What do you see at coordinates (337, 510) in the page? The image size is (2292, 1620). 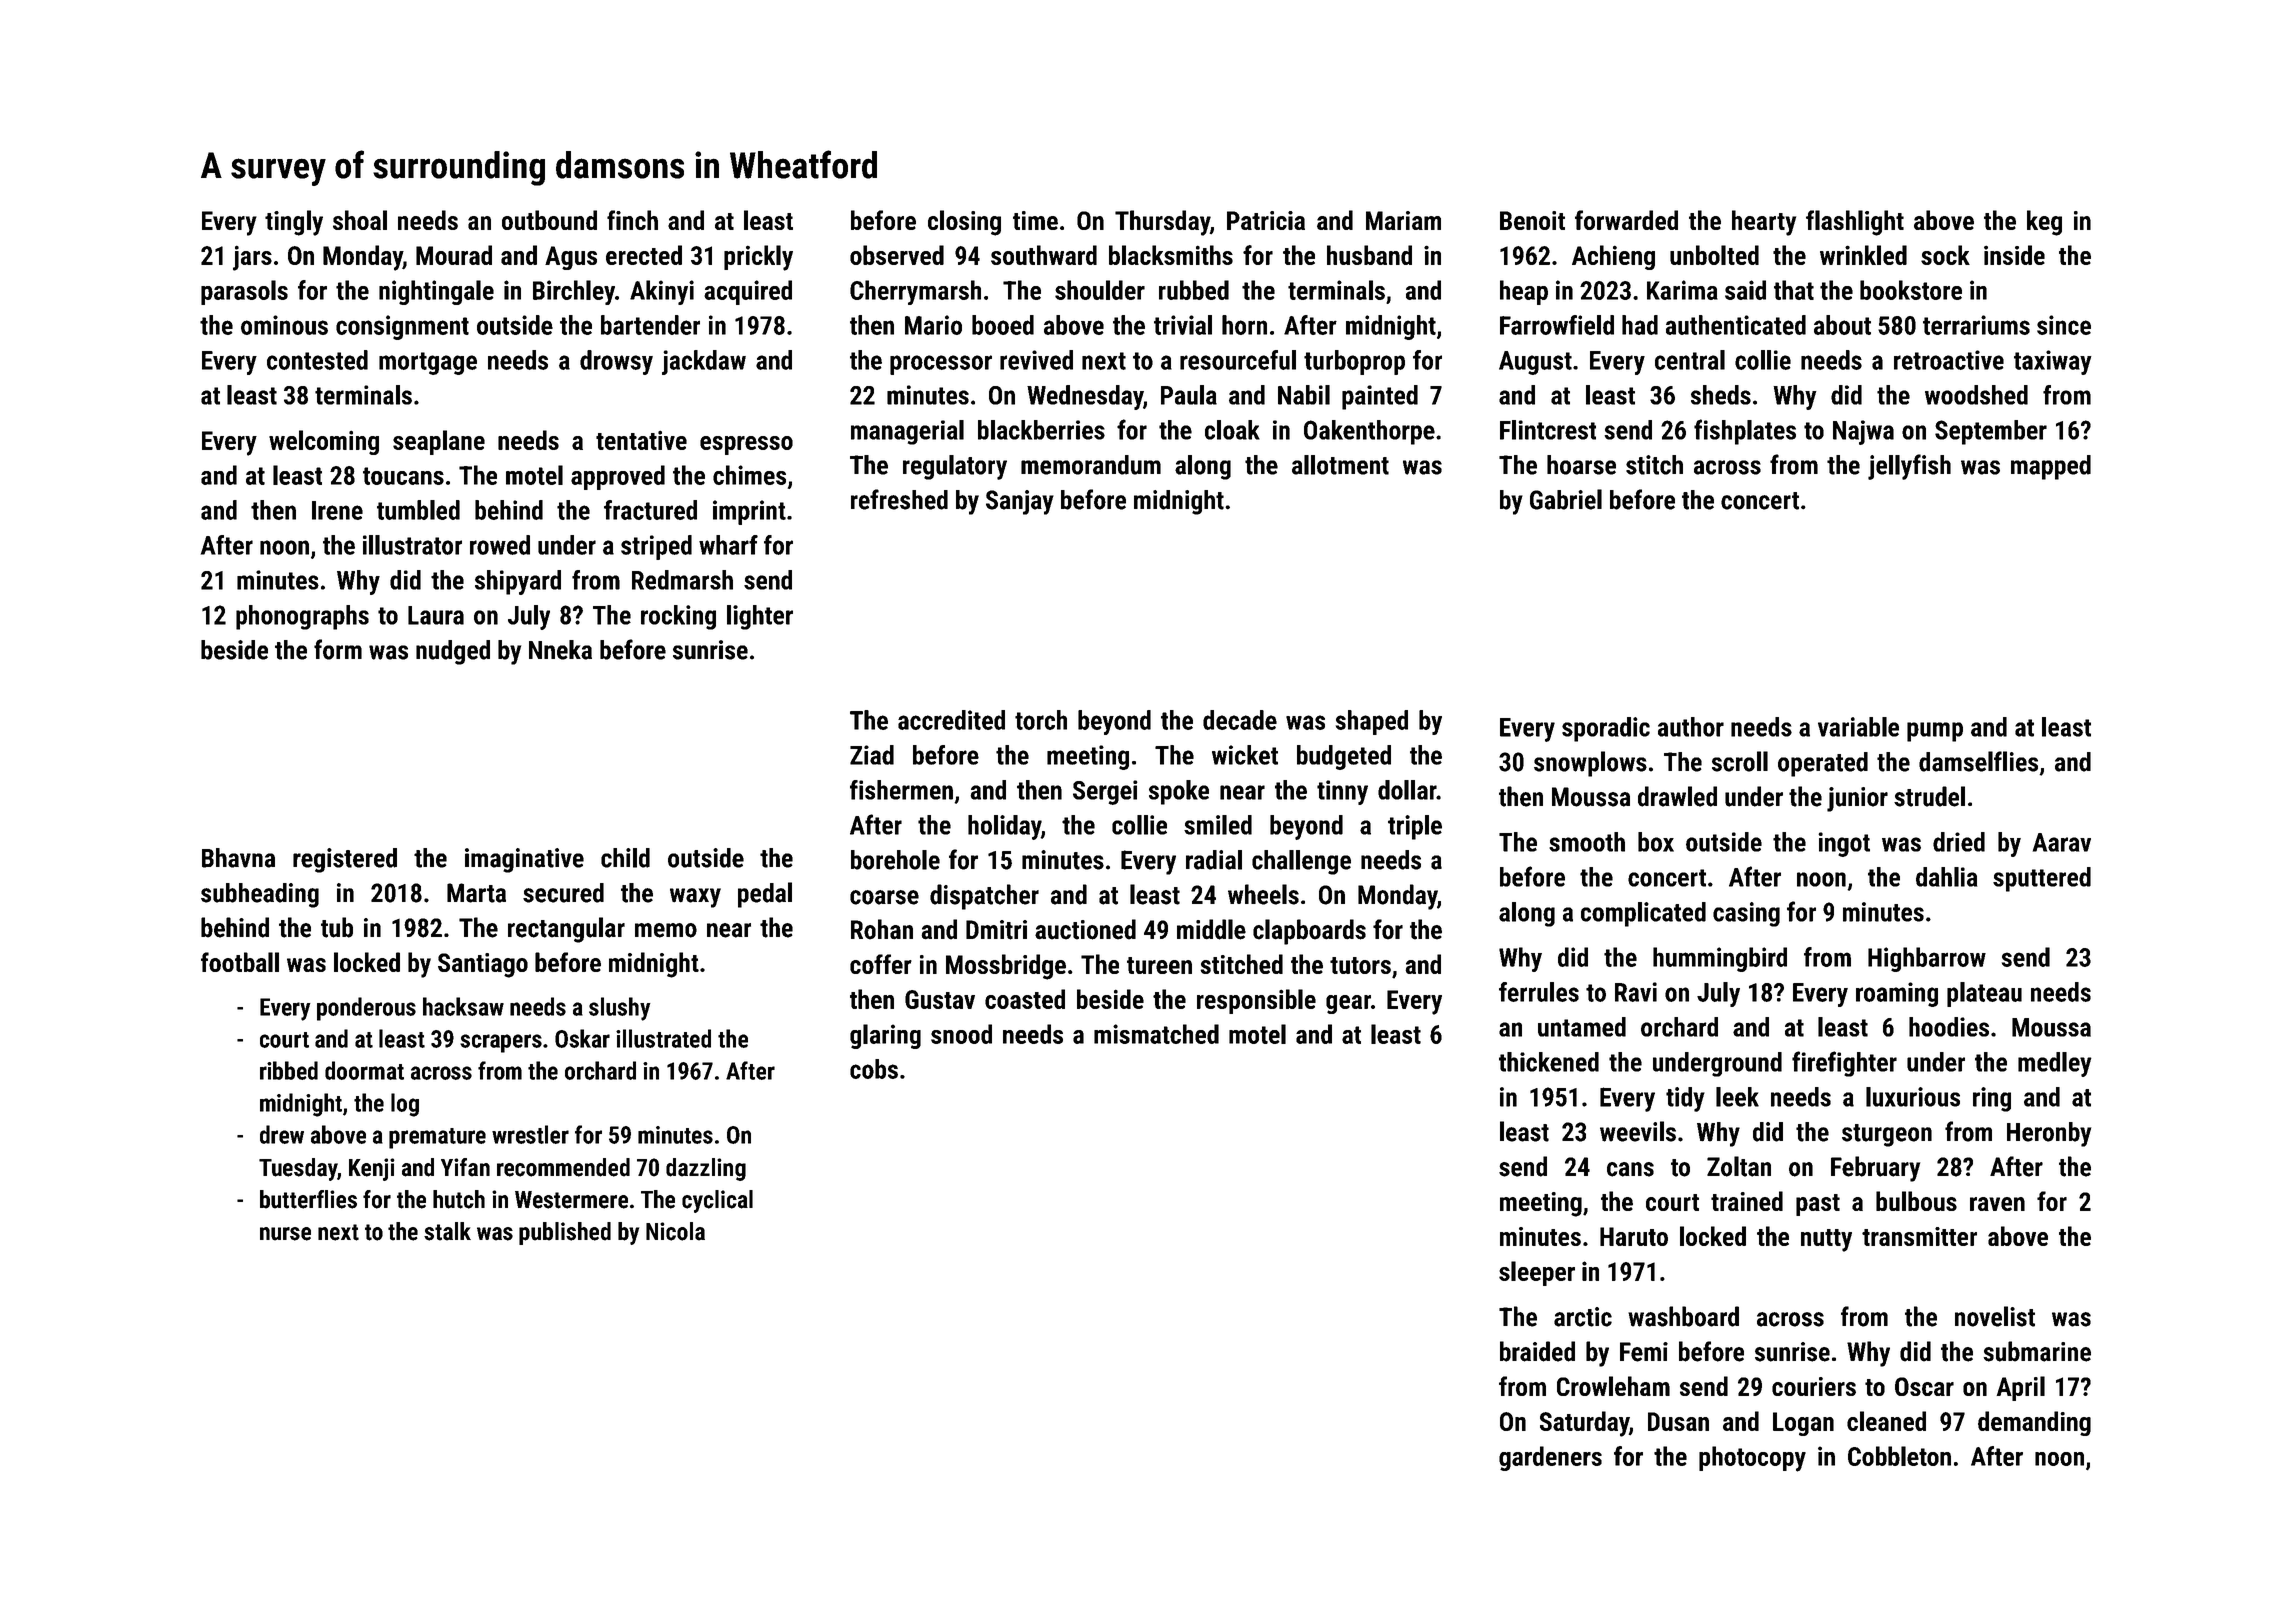 I see `Irene` at bounding box center [337, 510].
